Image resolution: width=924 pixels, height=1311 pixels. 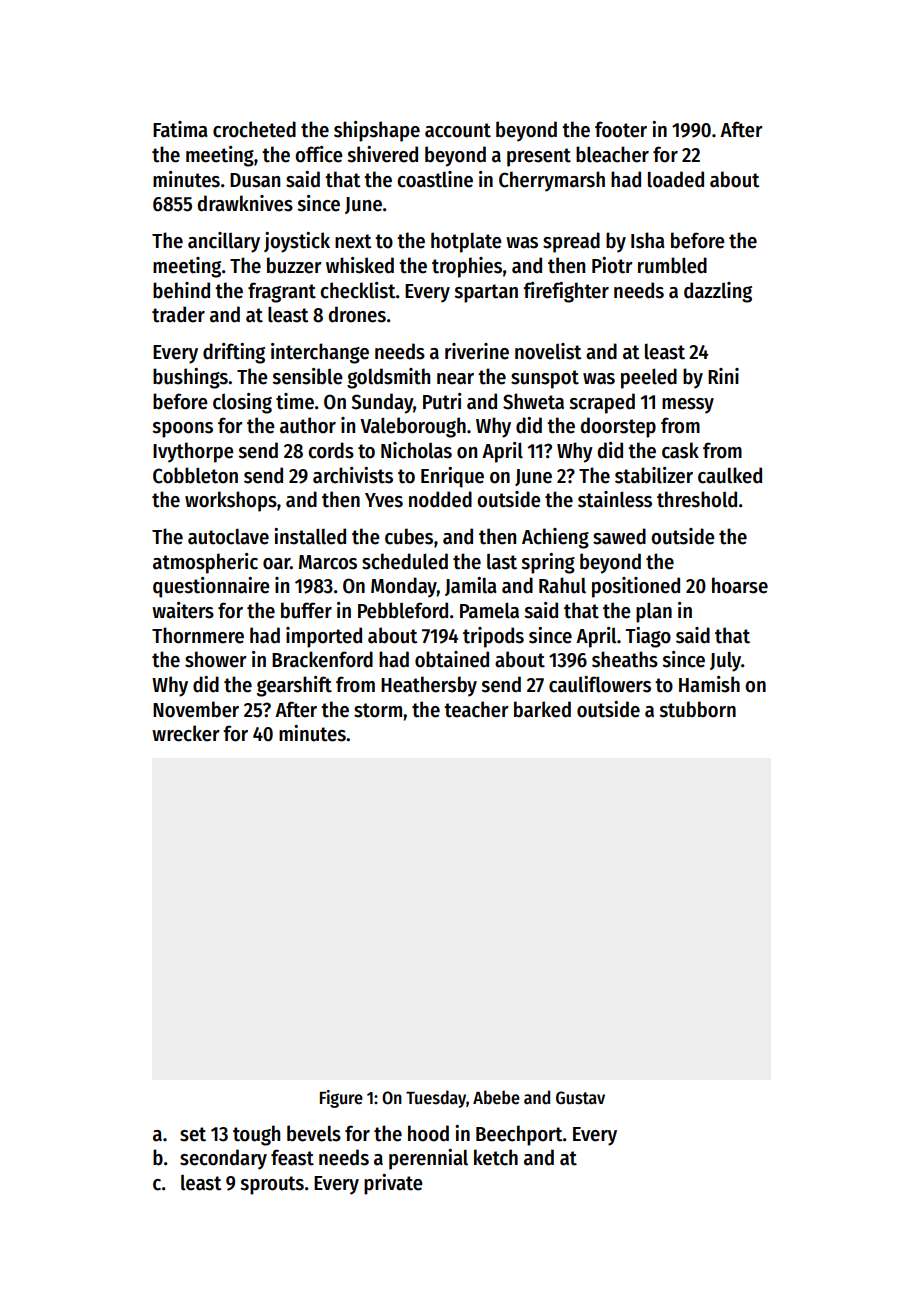 I want to click on Figure, so click(x=341, y=1099).
